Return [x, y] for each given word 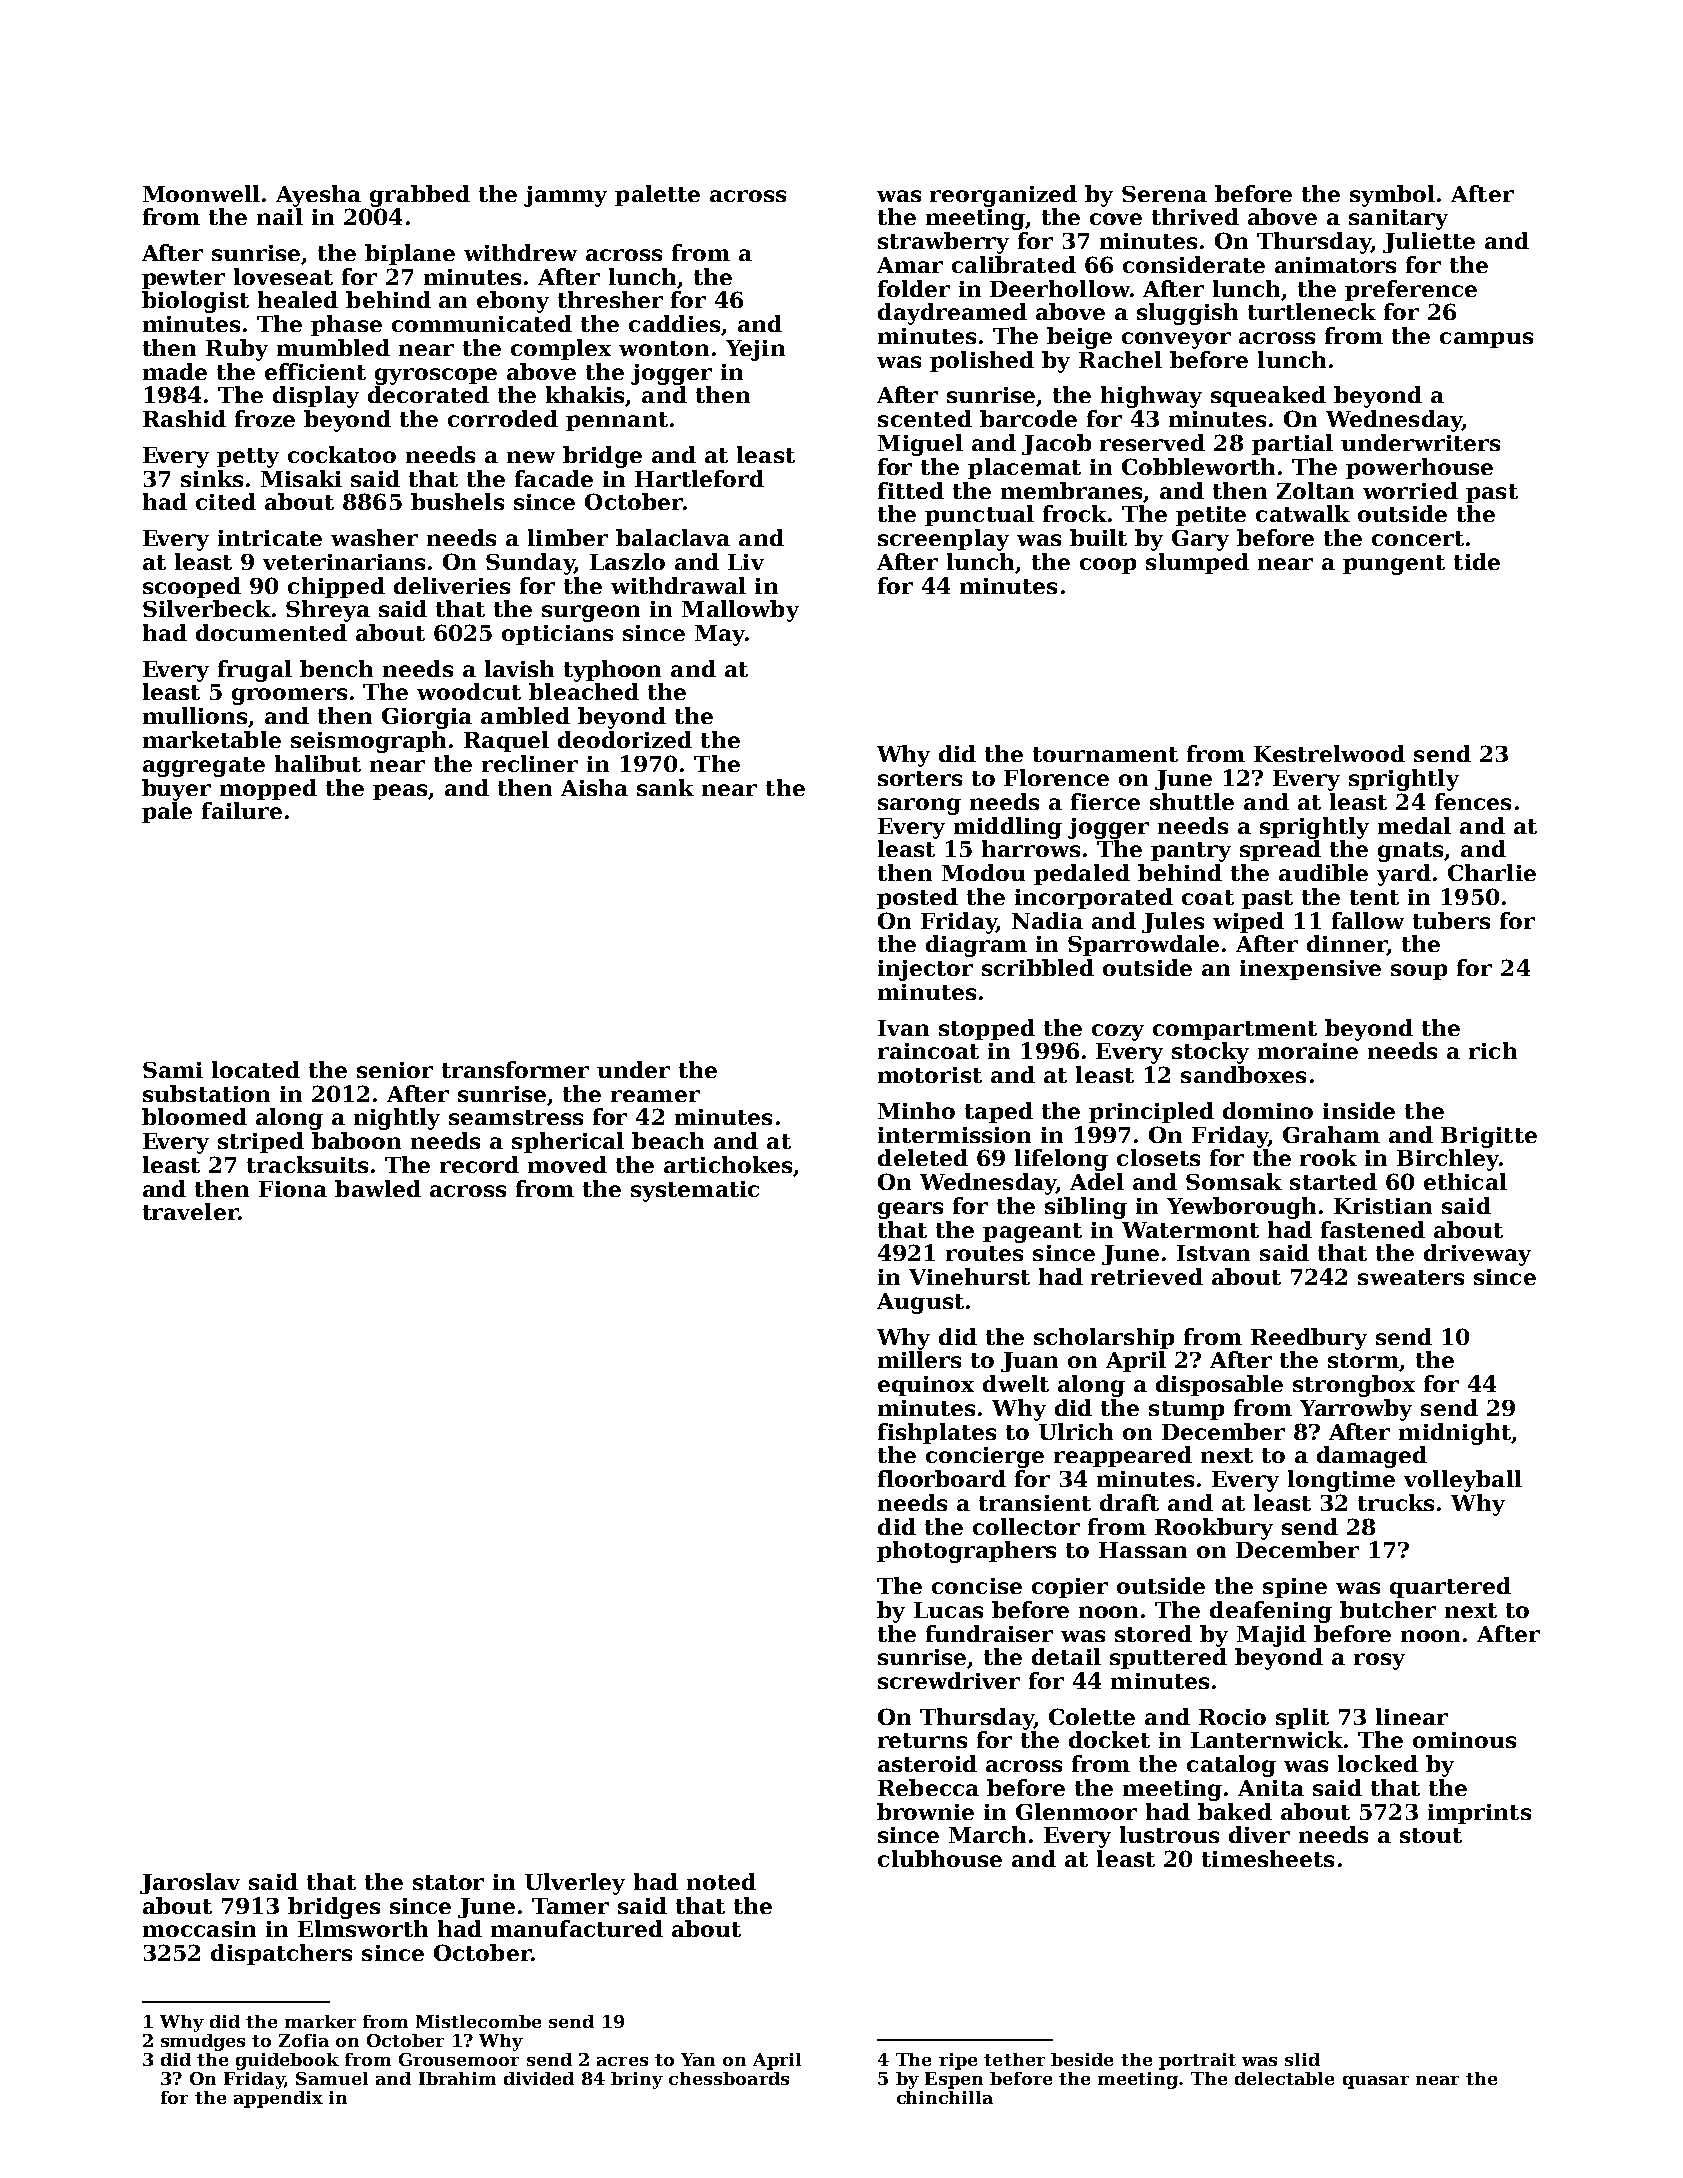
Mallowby [740, 611]
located [256, 1069]
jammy [565, 196]
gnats [1411, 852]
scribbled [1038, 967]
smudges [203, 2042]
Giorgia [427, 718]
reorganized [1003, 196]
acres [622, 2061]
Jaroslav [190, 1883]
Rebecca [928, 1787]
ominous [1464, 1740]
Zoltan [1315, 490]
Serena [1164, 194]
